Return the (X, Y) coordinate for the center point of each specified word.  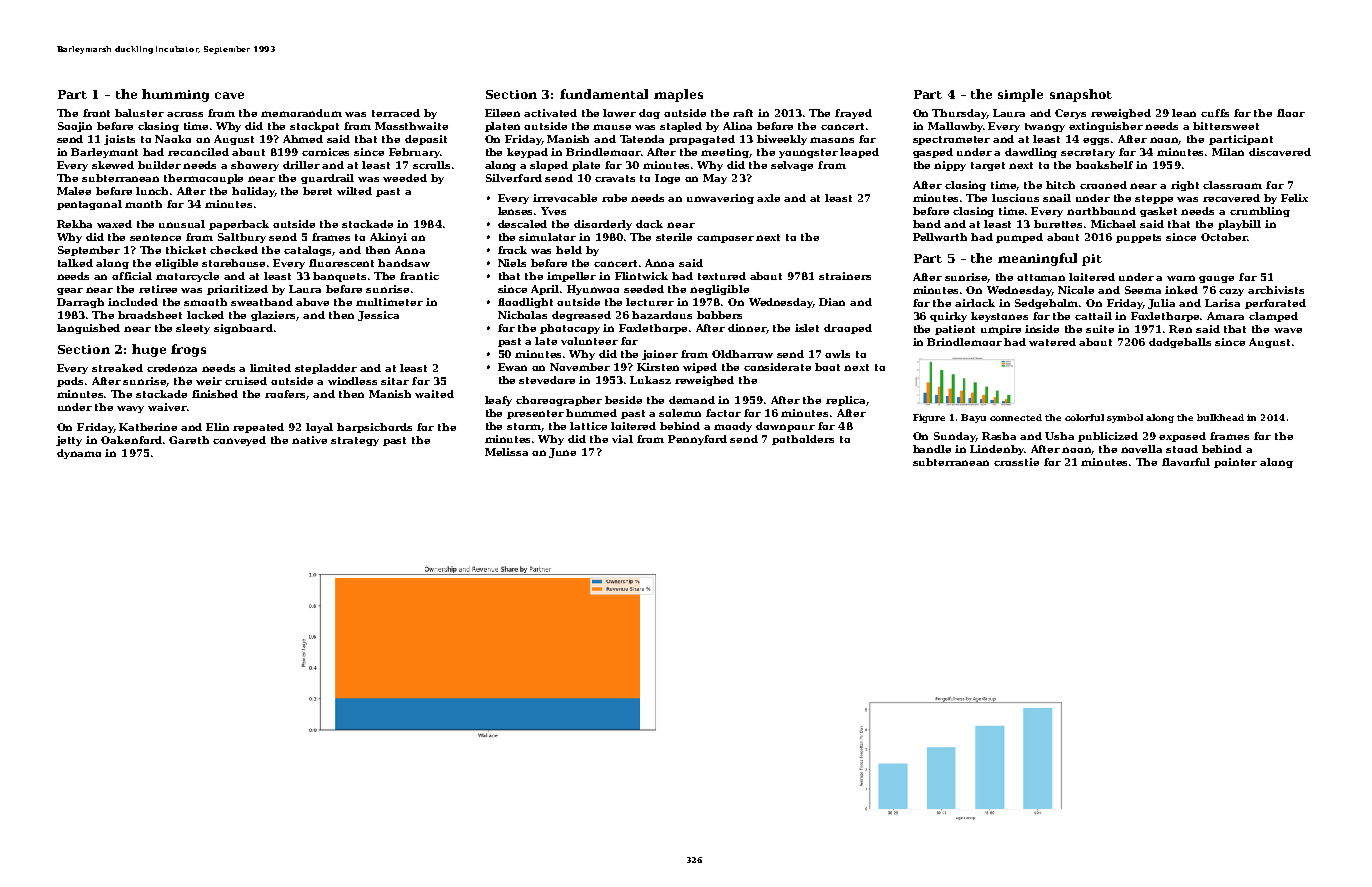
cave (229, 95)
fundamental (604, 94)
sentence (155, 237)
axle (768, 198)
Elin (217, 427)
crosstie (1016, 462)
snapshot (1081, 95)
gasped (933, 153)
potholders (803, 440)
